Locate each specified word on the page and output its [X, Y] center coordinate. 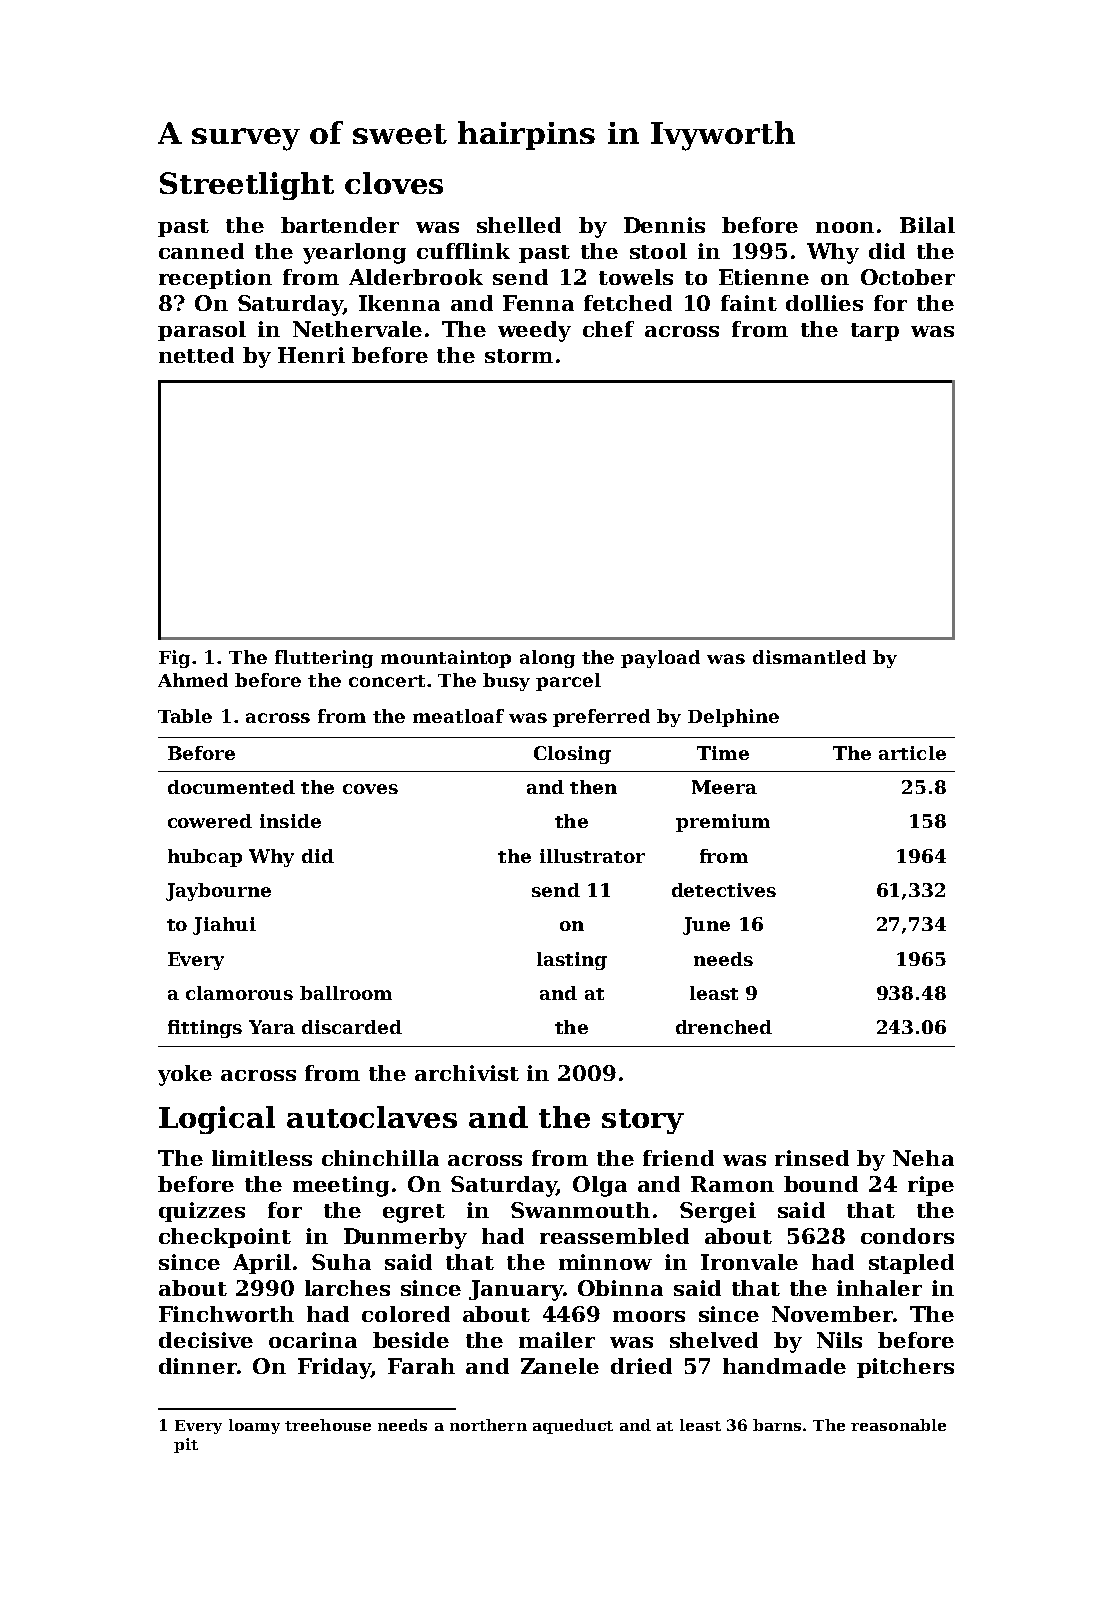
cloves [394, 183]
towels [636, 277]
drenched [724, 1027]
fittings [205, 1029]
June [706, 926]
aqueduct [573, 1426]
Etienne [764, 277]
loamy [254, 1426]
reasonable [898, 1425]
